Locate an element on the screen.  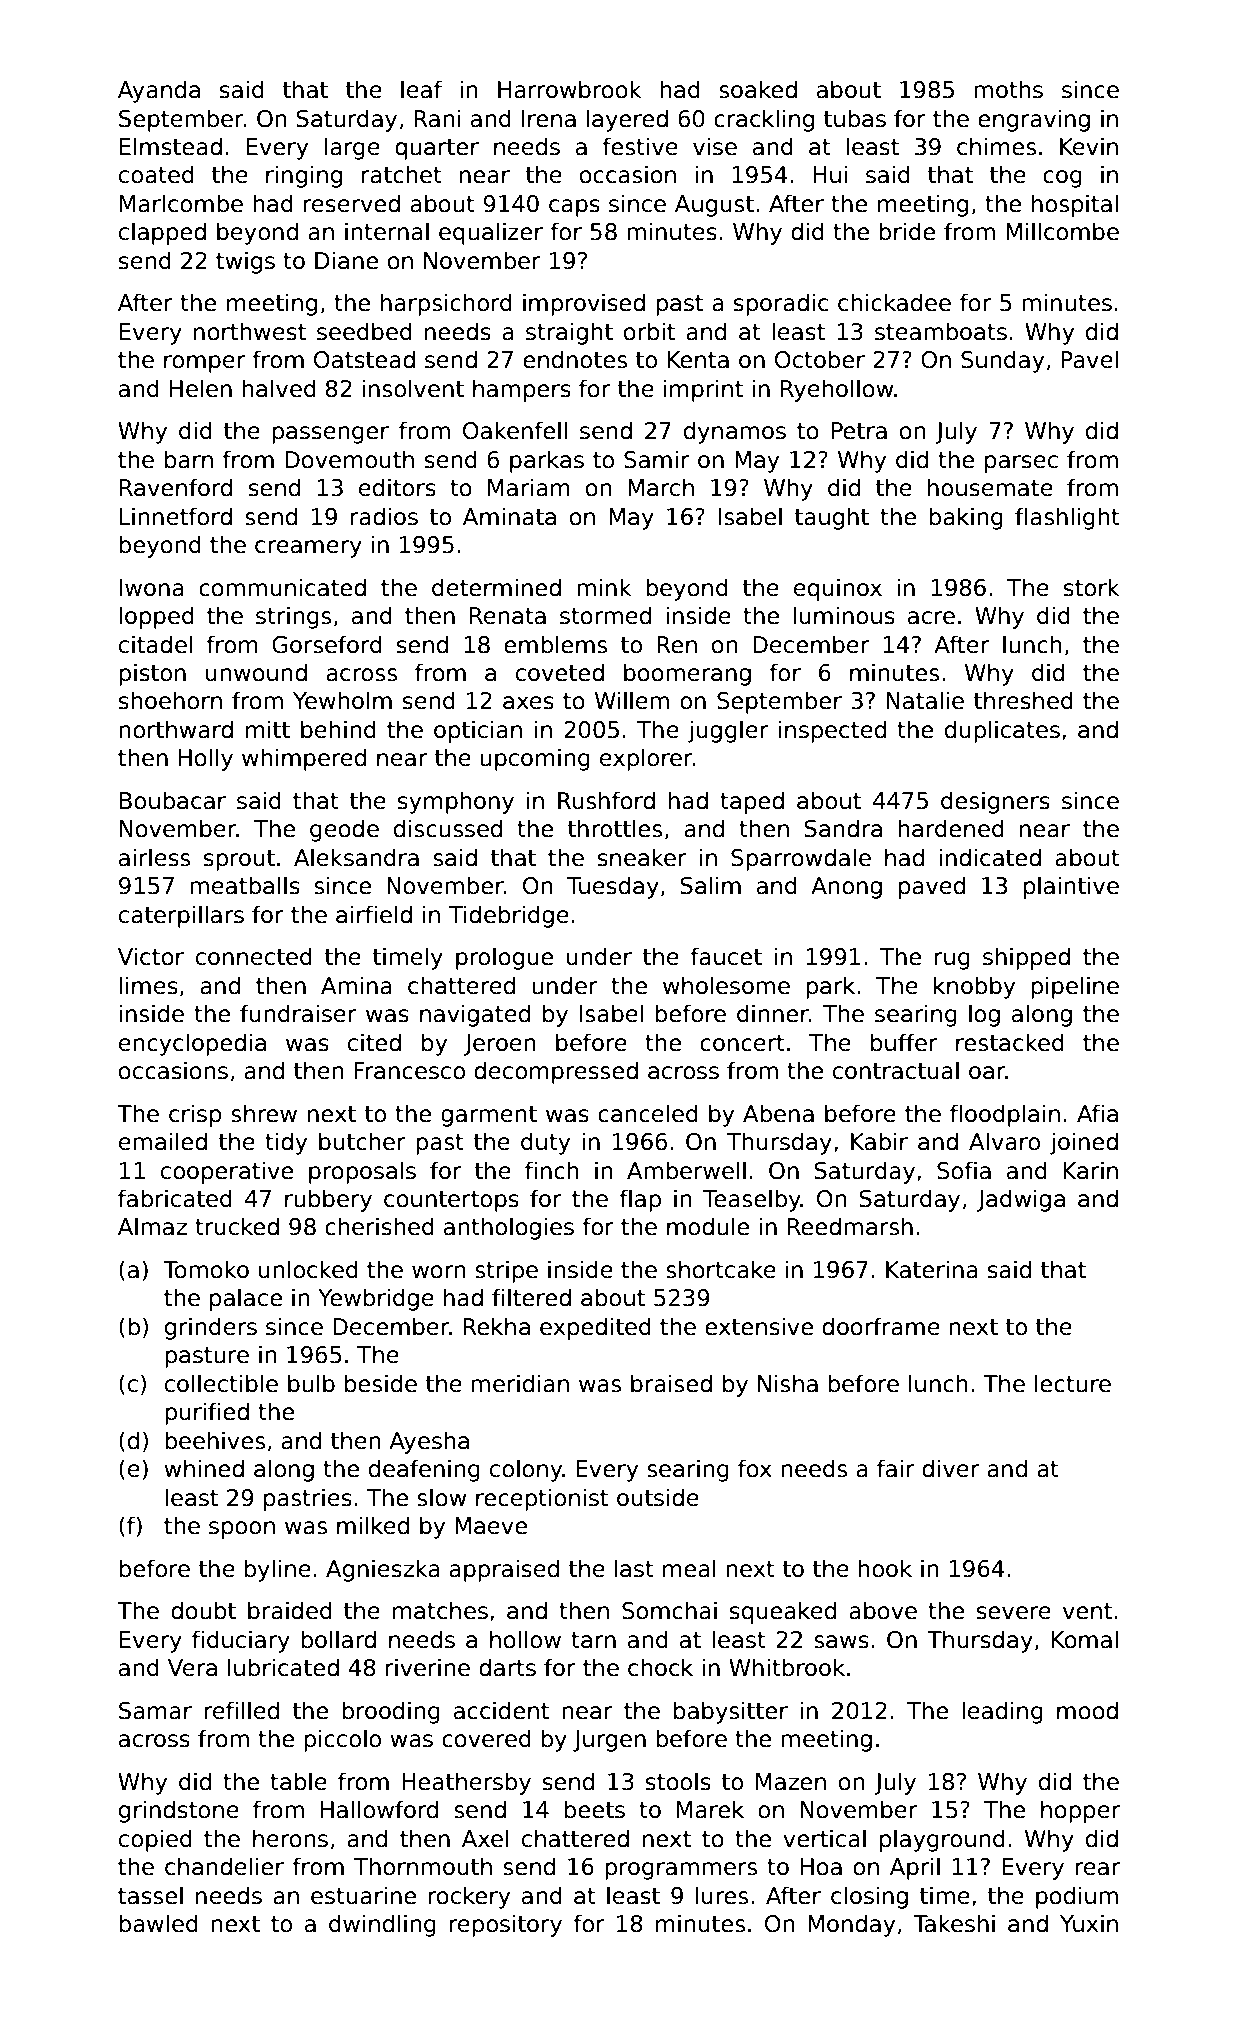
Ayanda is located at coordinates (159, 91).
